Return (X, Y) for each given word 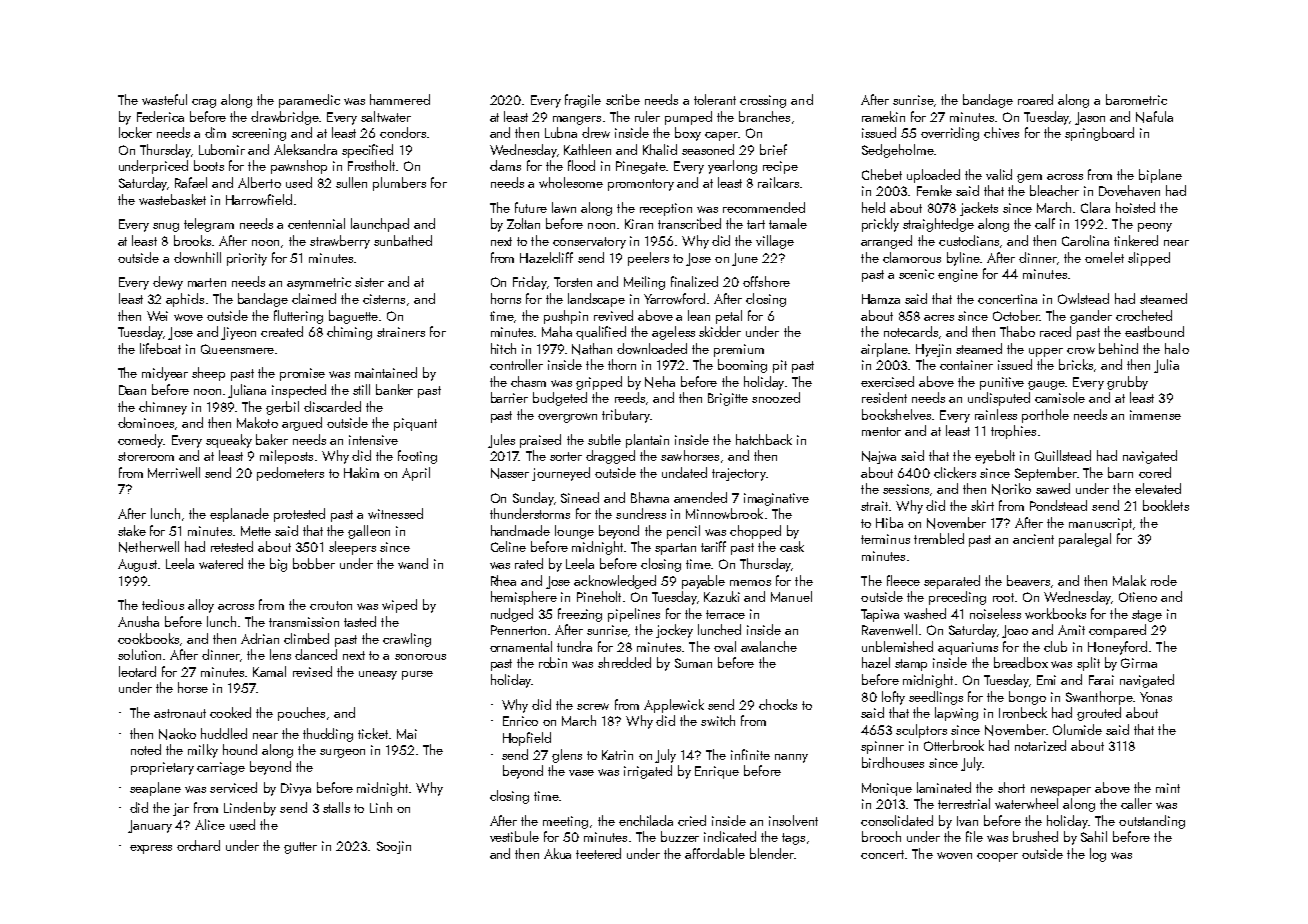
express (151, 849)
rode (1164, 580)
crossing (763, 101)
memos (750, 583)
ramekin (883, 116)
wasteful (164, 99)
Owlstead (1083, 298)
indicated (730, 836)
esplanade (239, 515)
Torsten (573, 282)
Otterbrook (954, 745)
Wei (157, 316)
